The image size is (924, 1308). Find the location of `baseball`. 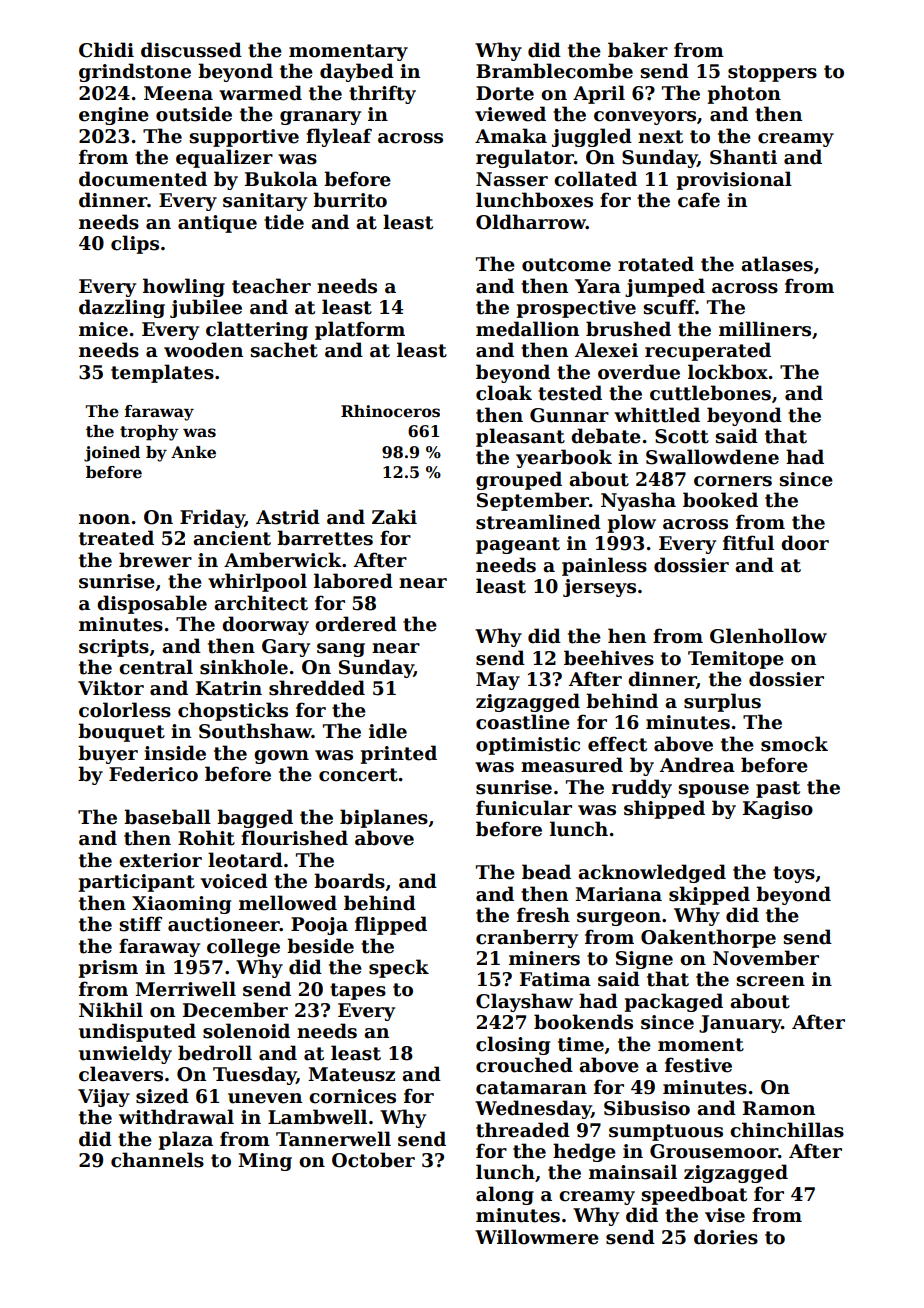

baseball is located at coordinates (167, 817).
